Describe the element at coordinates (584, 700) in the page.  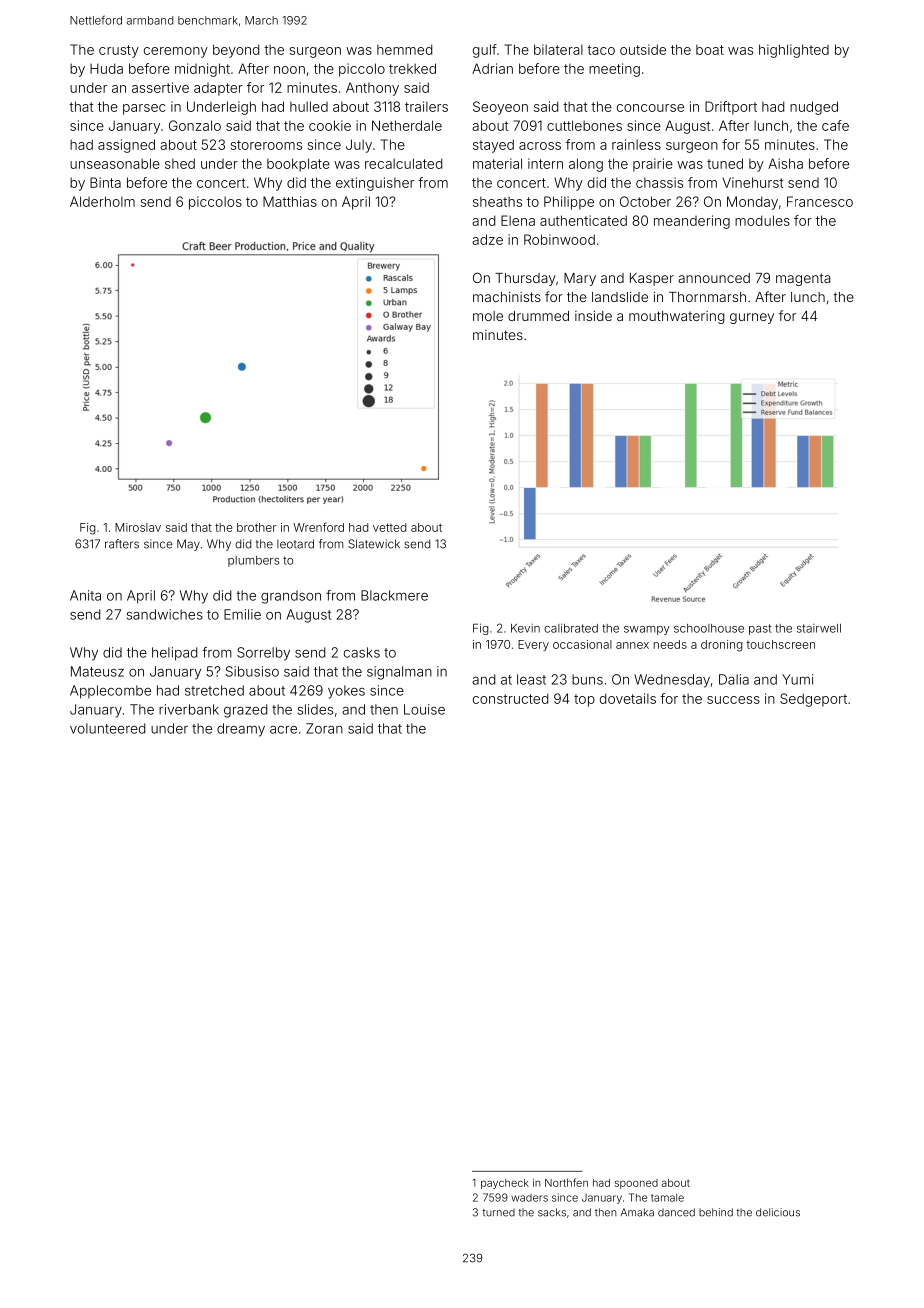
I see `top` at that location.
